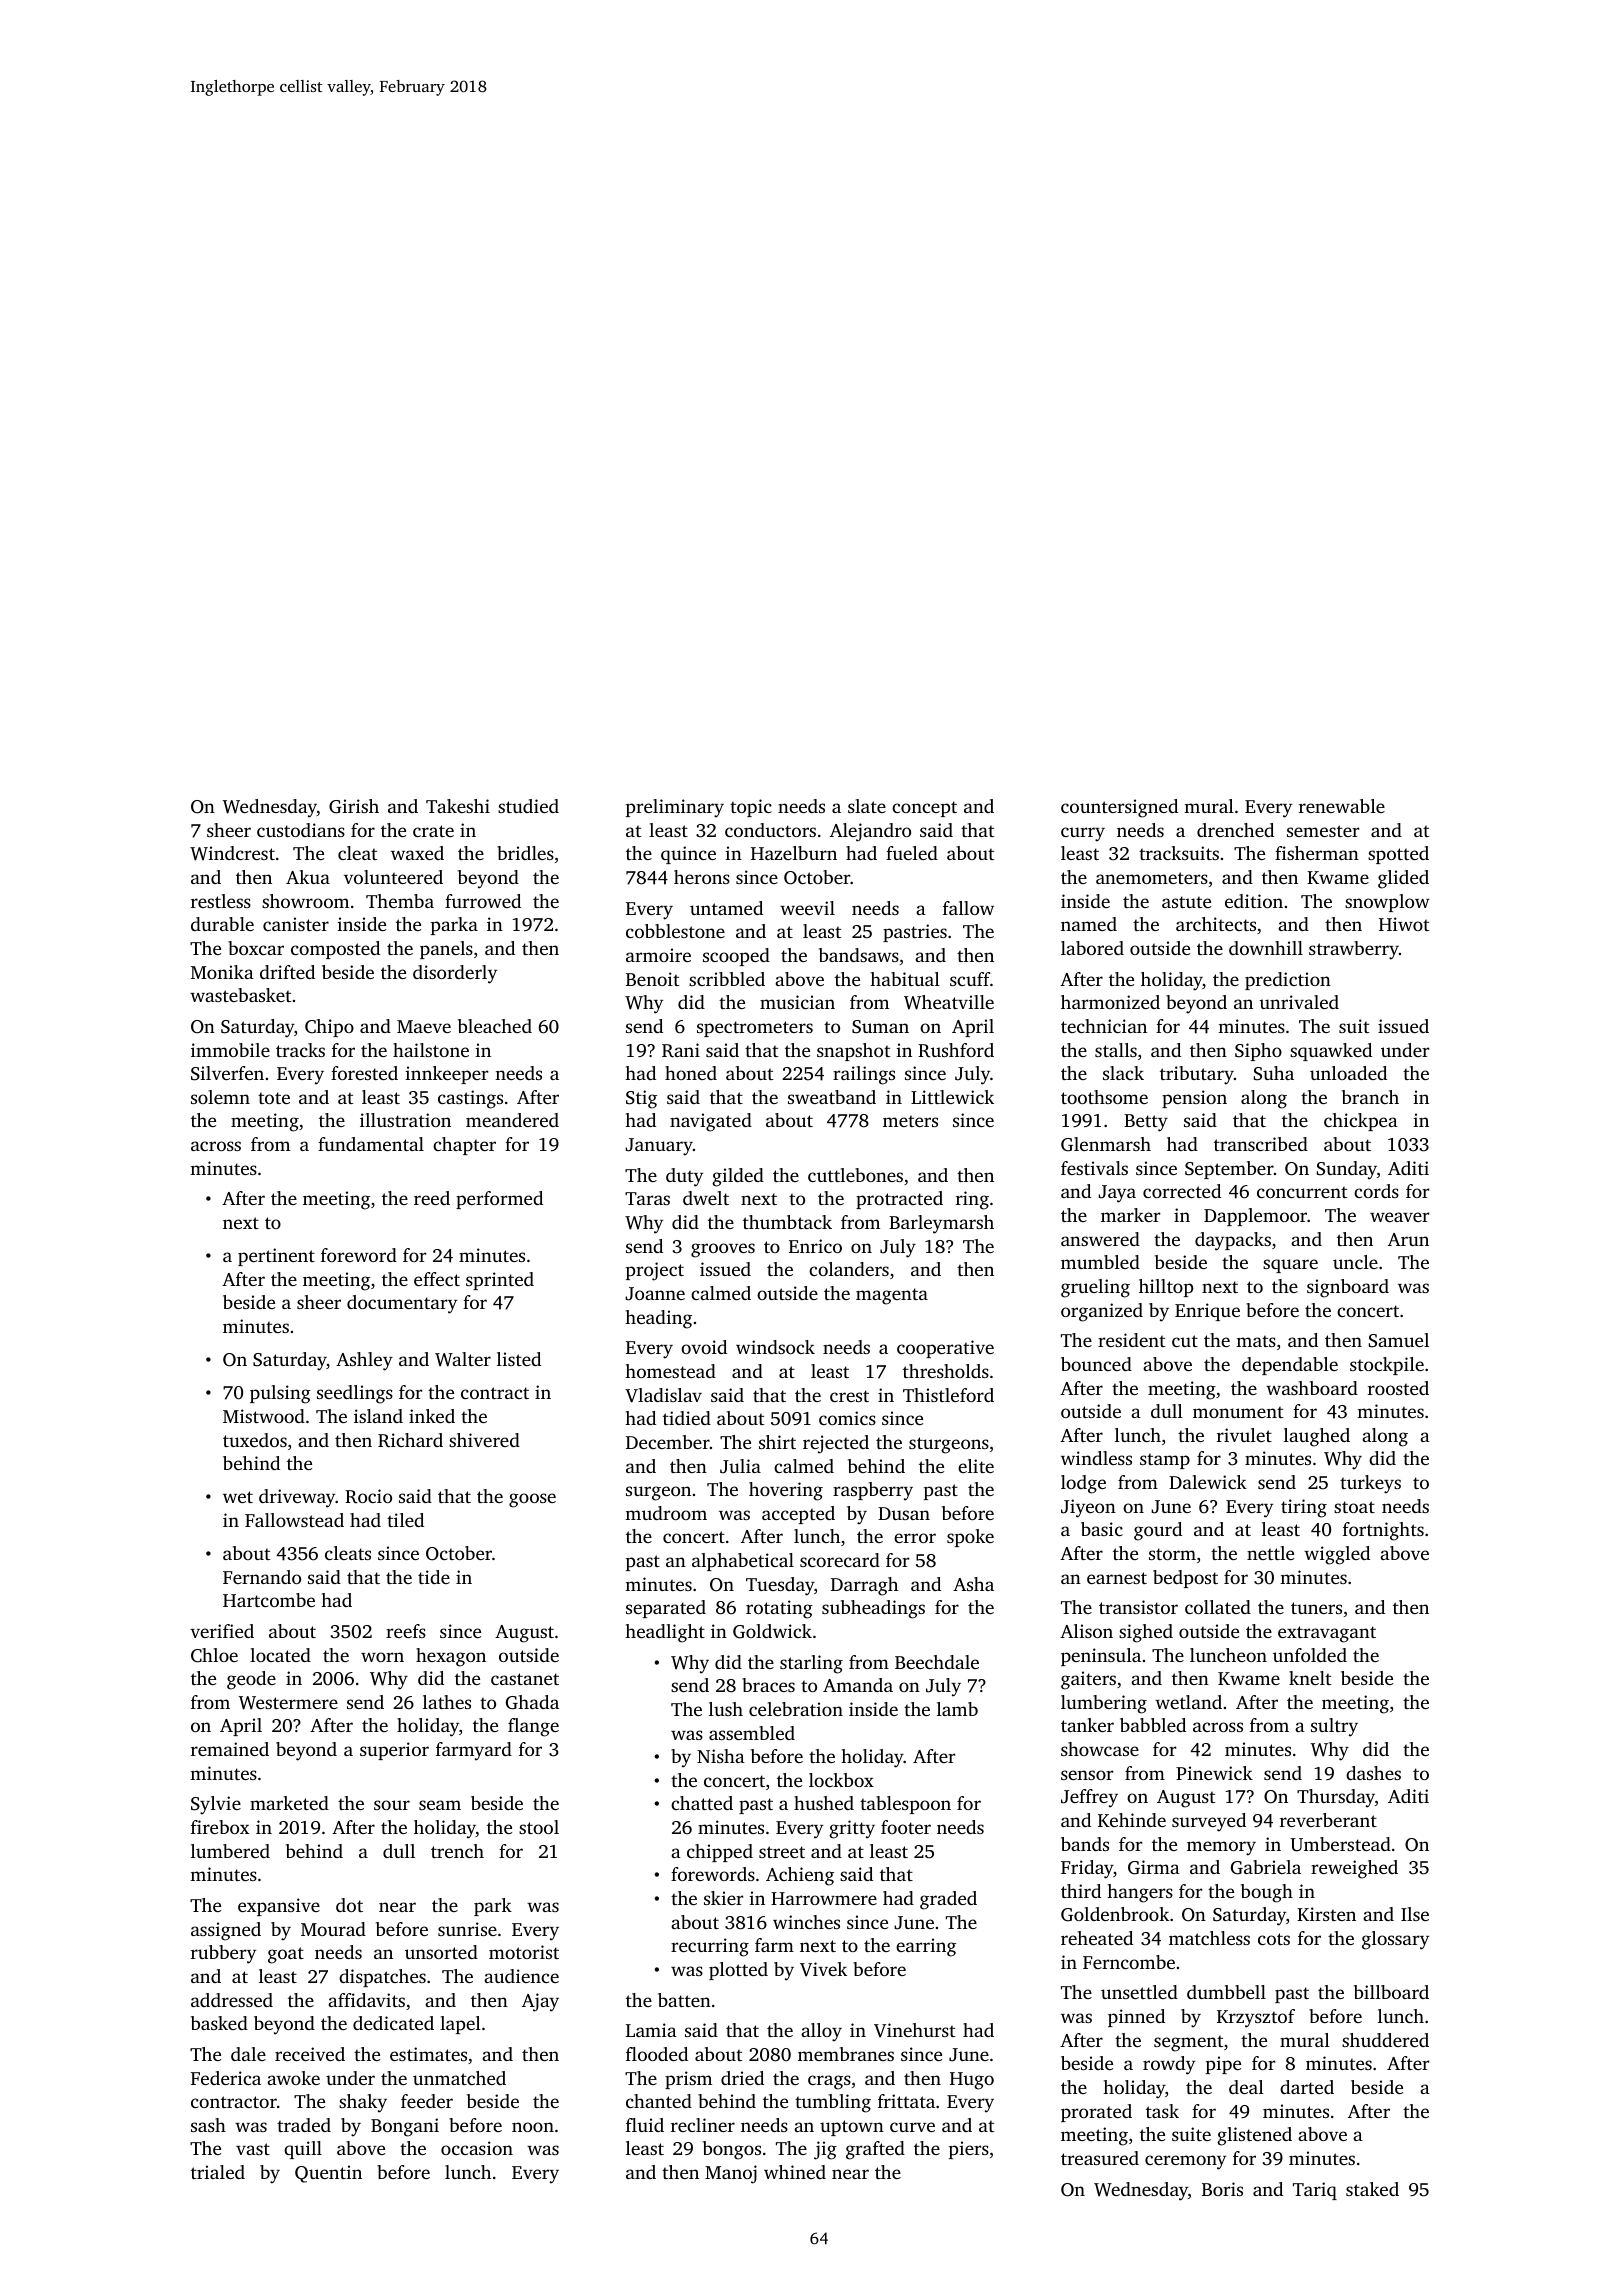 Image resolution: width=1620 pixels, height=2292 pixels. I want to click on Takeshi, so click(458, 806).
